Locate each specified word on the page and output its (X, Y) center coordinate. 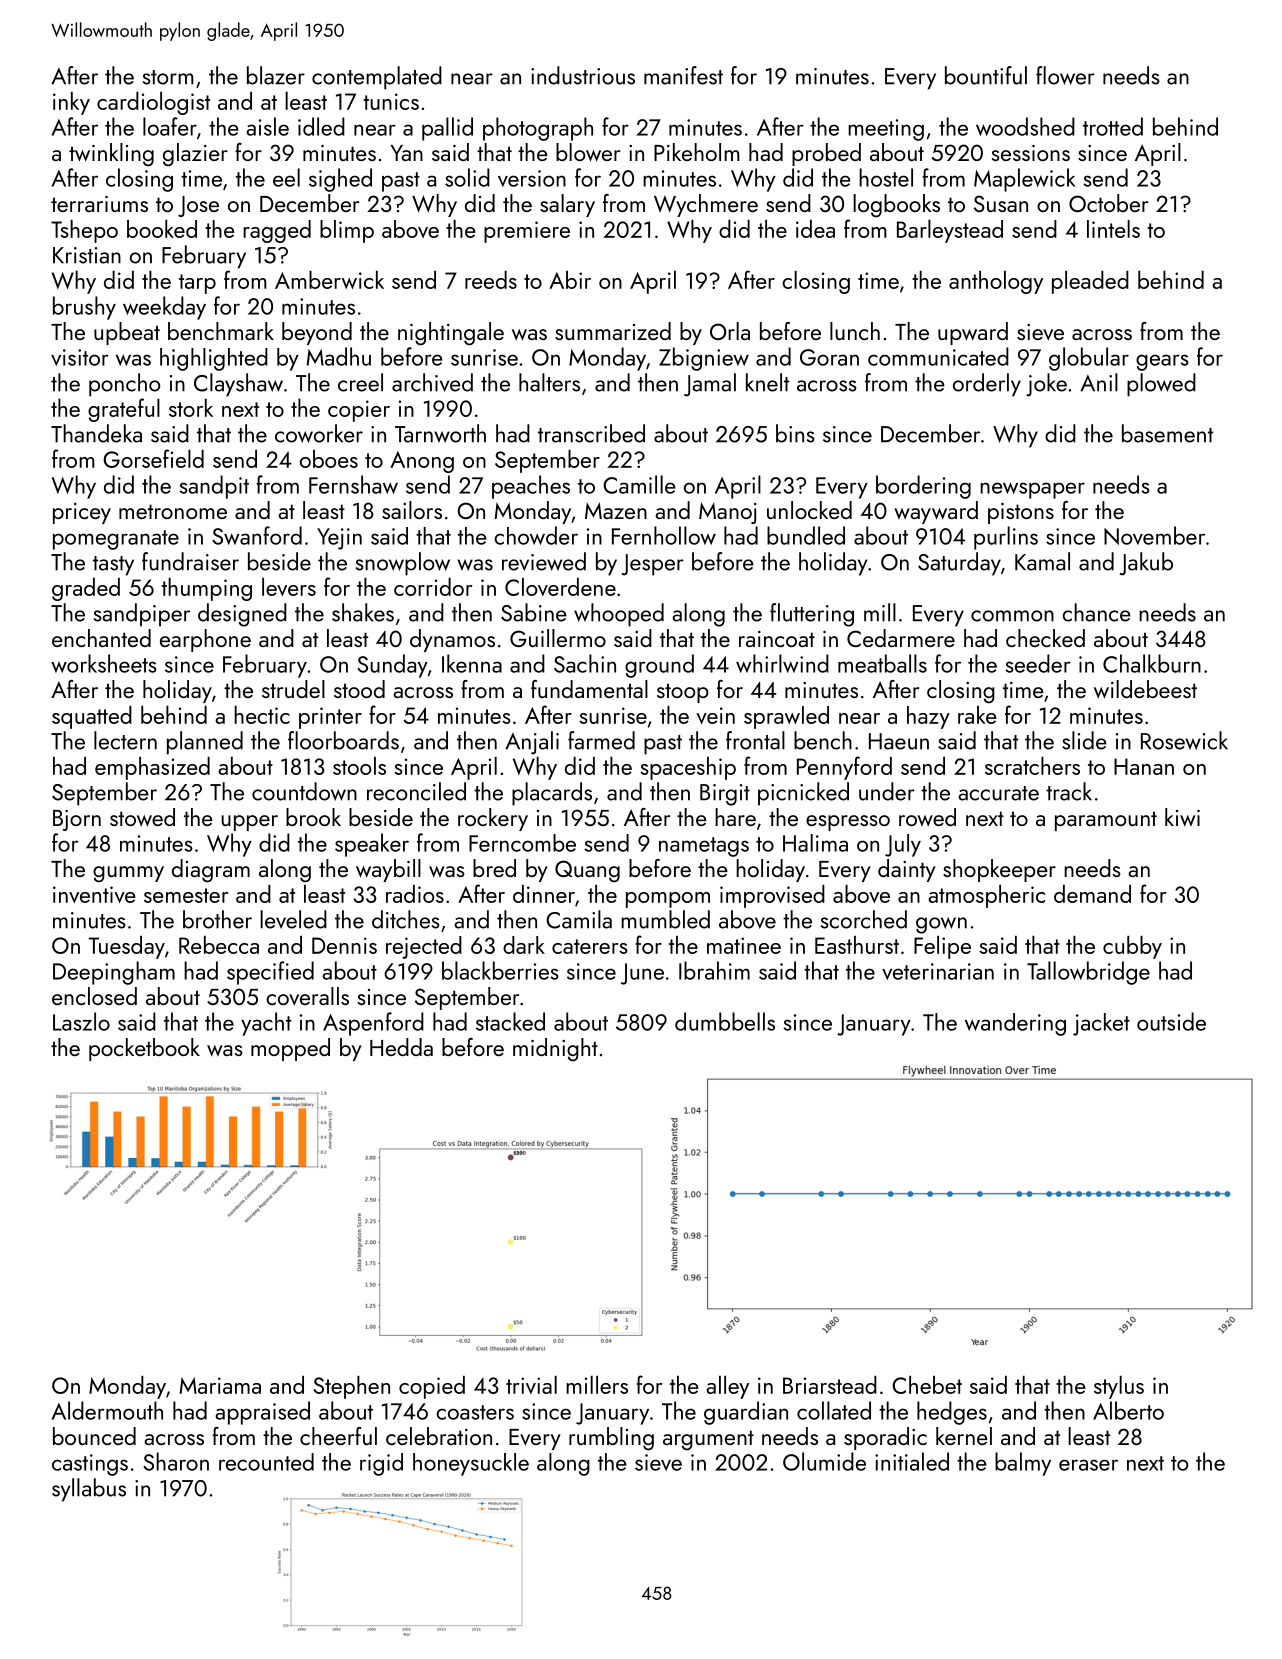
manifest (683, 75)
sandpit (214, 487)
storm (168, 77)
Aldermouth (107, 1410)
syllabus (89, 1490)
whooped (619, 615)
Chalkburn (1152, 663)
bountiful (986, 75)
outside (1171, 1021)
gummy (128, 874)
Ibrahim (714, 970)
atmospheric (986, 896)
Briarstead (830, 1385)
